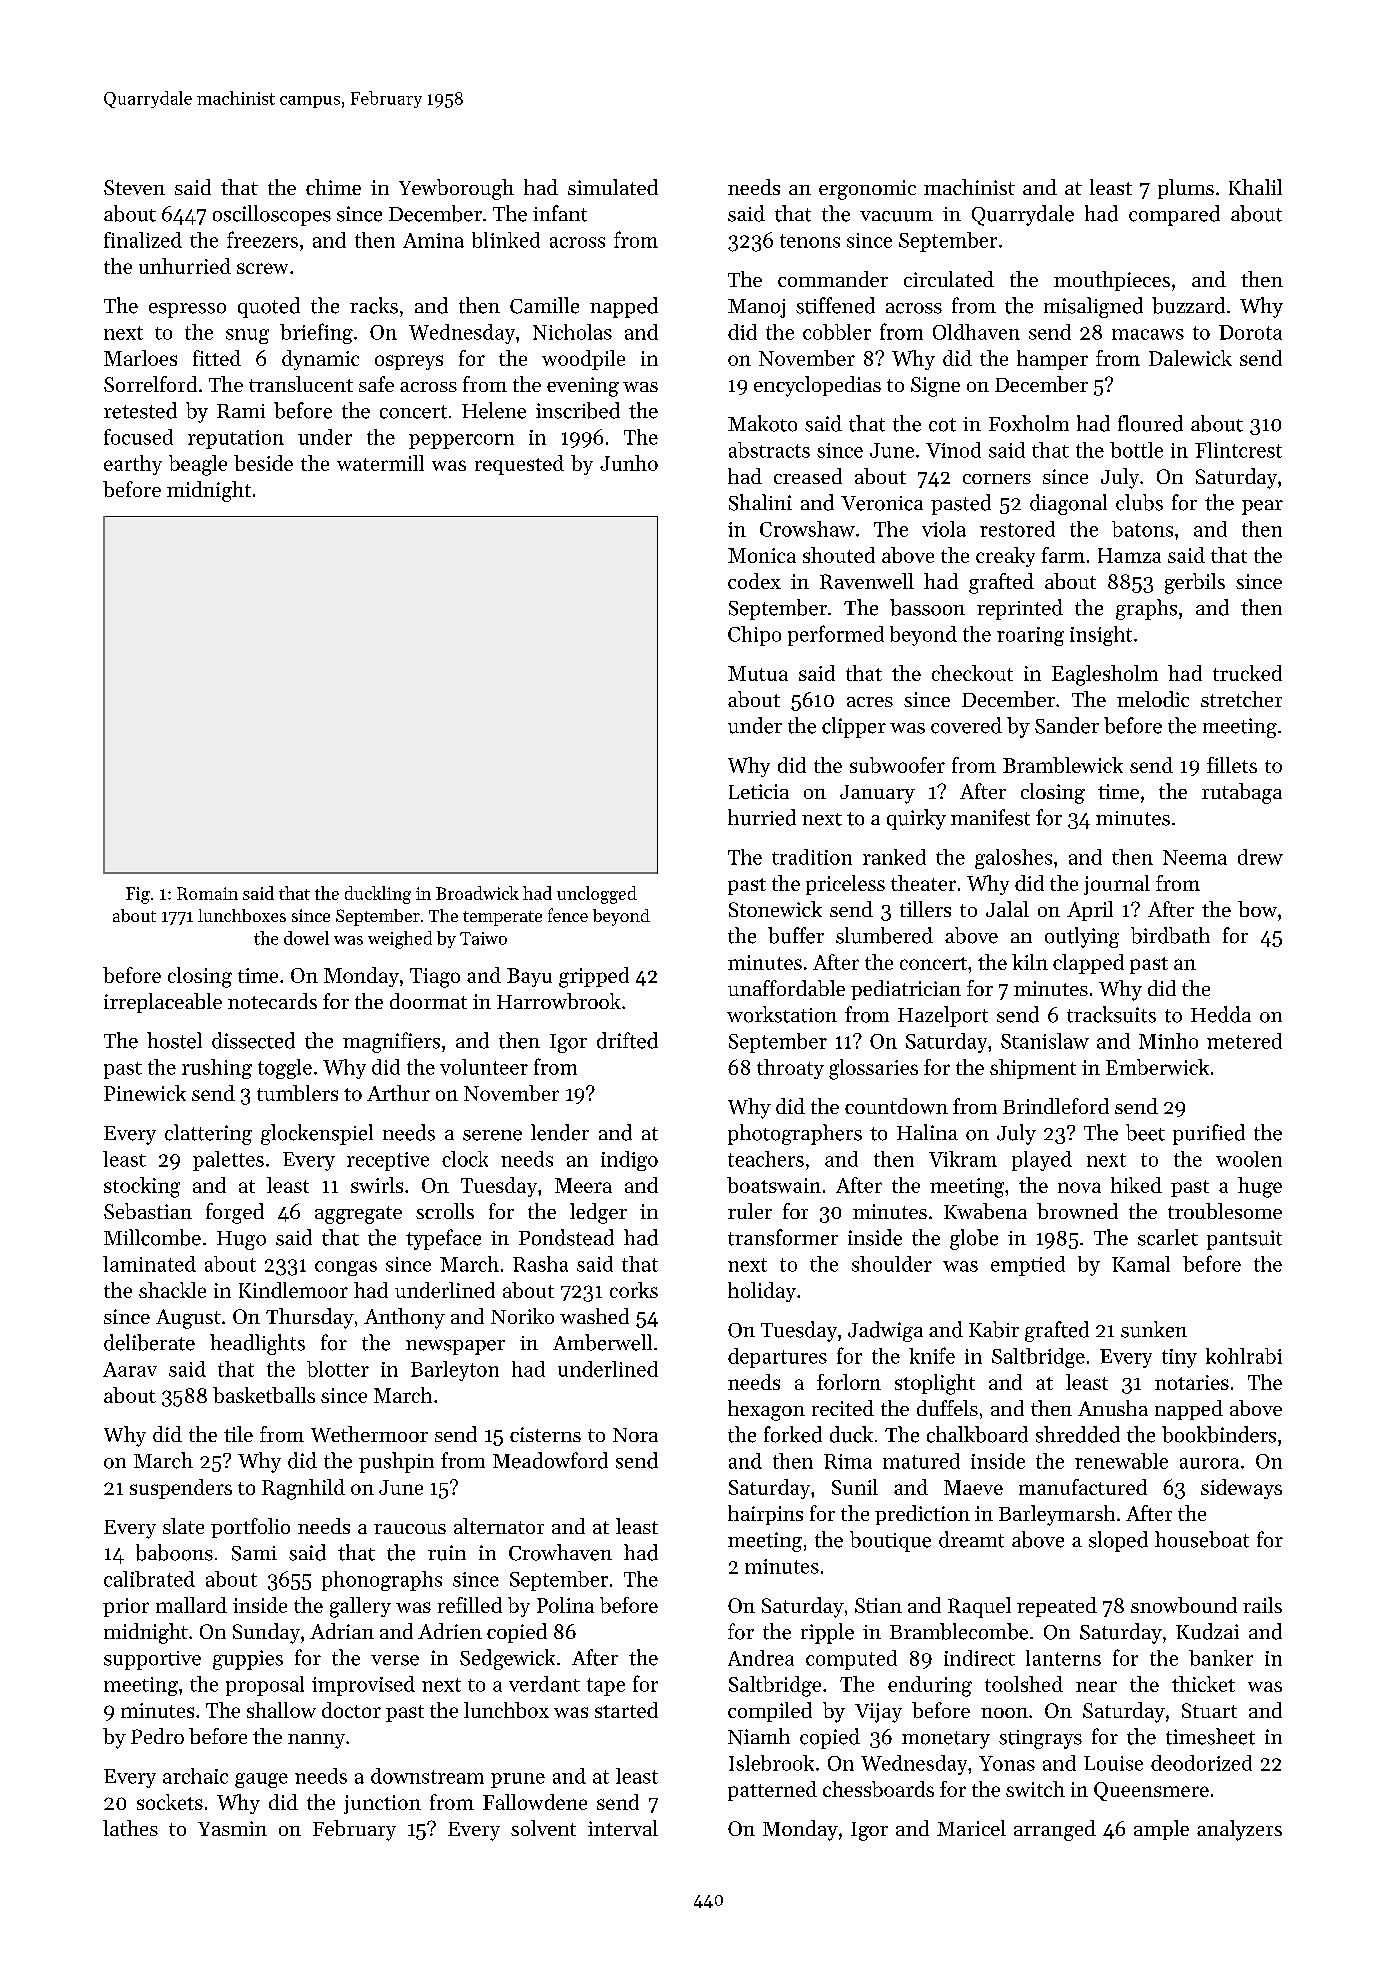 This screenshot has width=1386, height=1969. What do you see at coordinates (1255, 187) in the screenshot?
I see `Khalil` at bounding box center [1255, 187].
